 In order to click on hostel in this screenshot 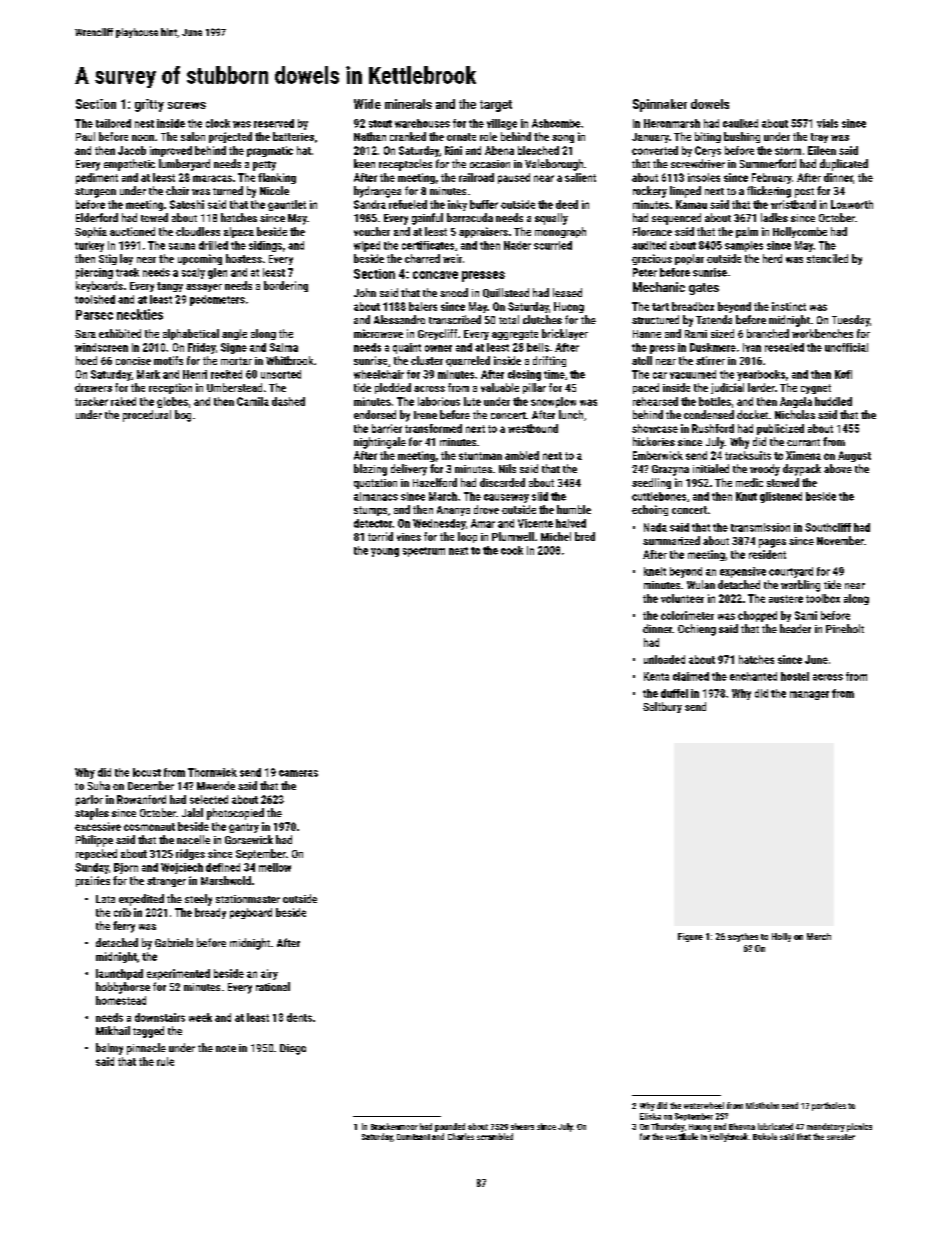, I will do `click(795, 676)`.
